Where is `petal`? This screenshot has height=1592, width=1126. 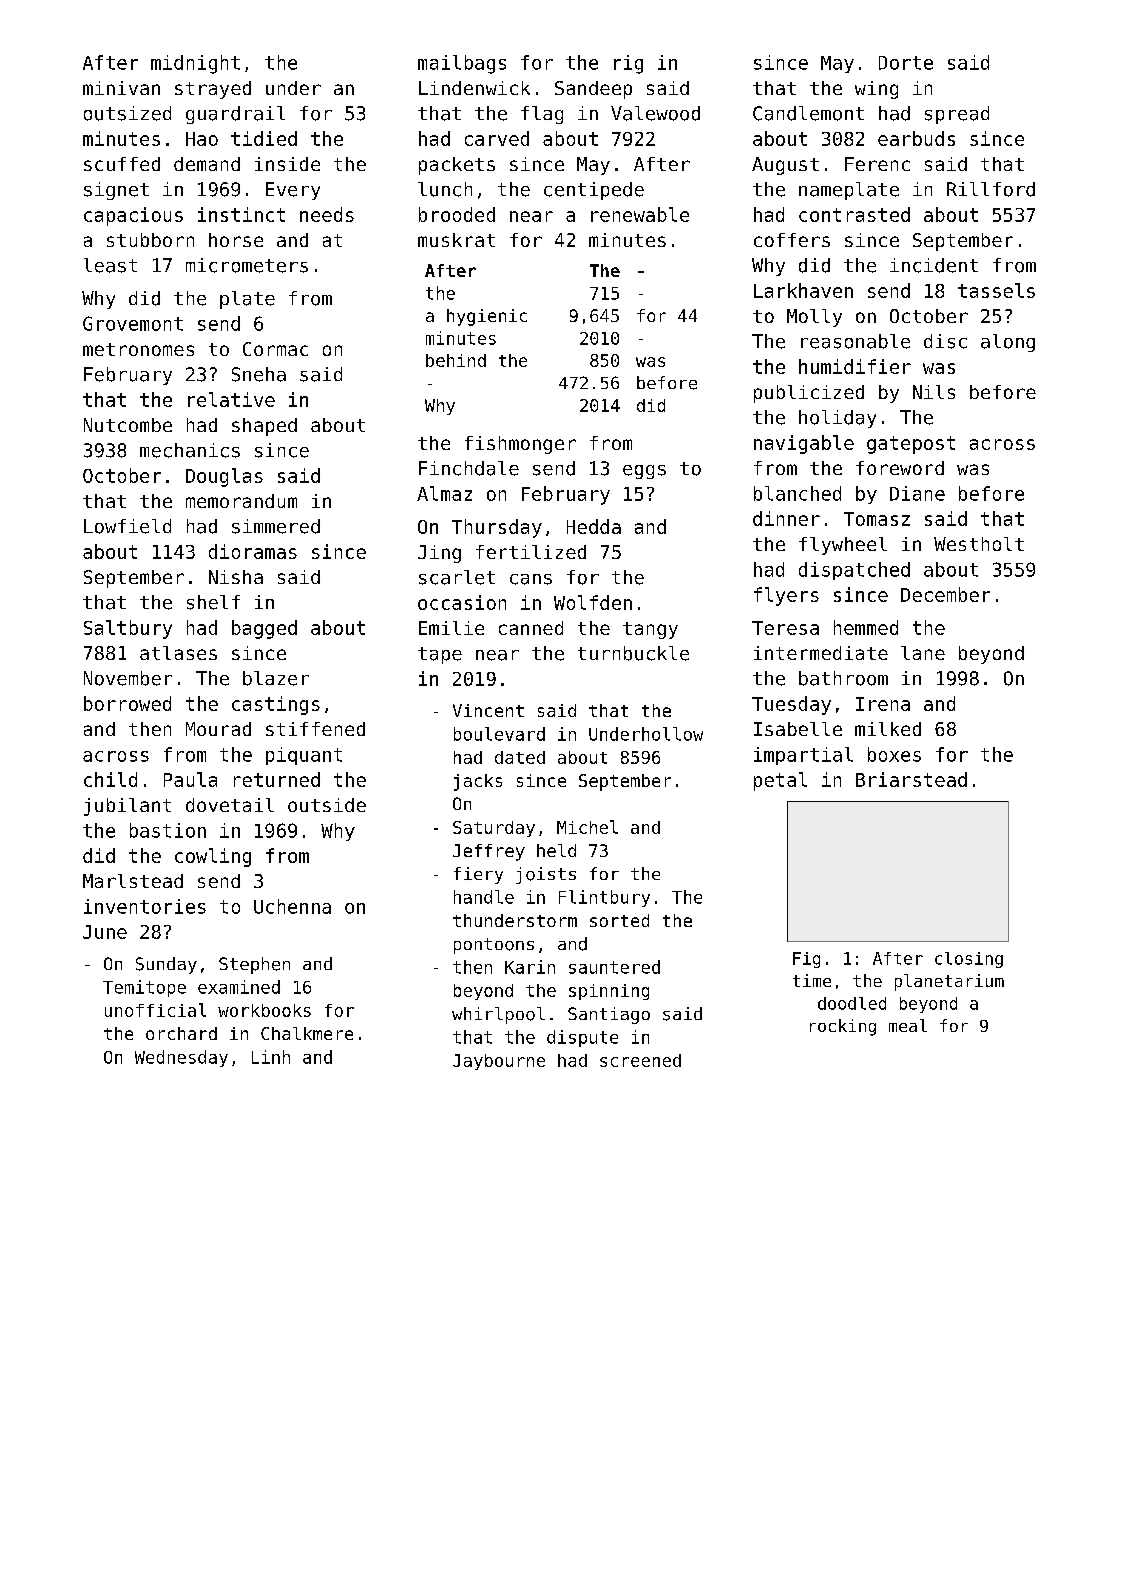 petal is located at coordinates (780, 781).
